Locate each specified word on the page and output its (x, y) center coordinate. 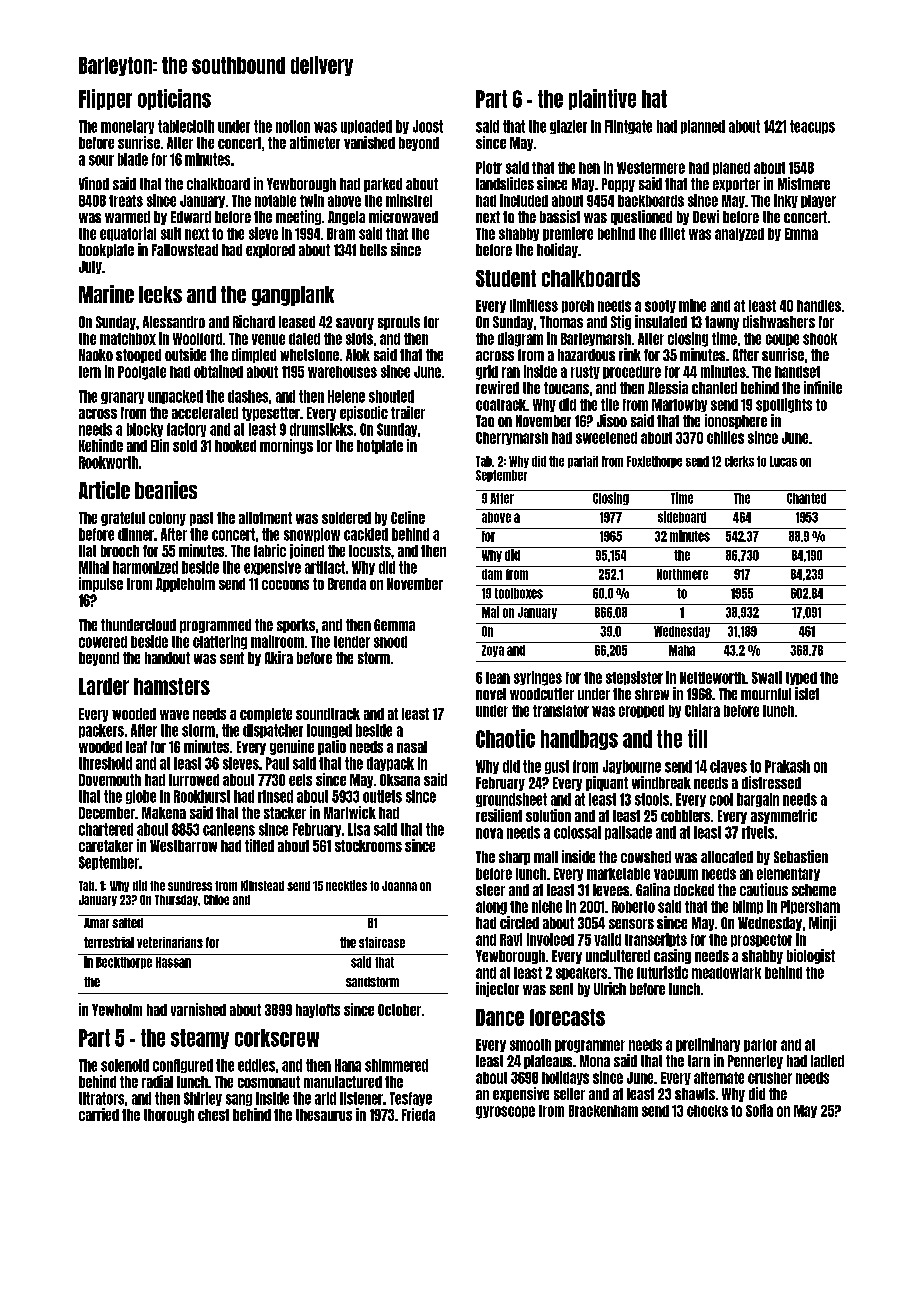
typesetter (271, 414)
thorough (169, 1116)
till (697, 738)
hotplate (380, 447)
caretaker (106, 846)
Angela (346, 218)
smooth (530, 1045)
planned (703, 127)
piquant (607, 783)
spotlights (784, 405)
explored (270, 251)
